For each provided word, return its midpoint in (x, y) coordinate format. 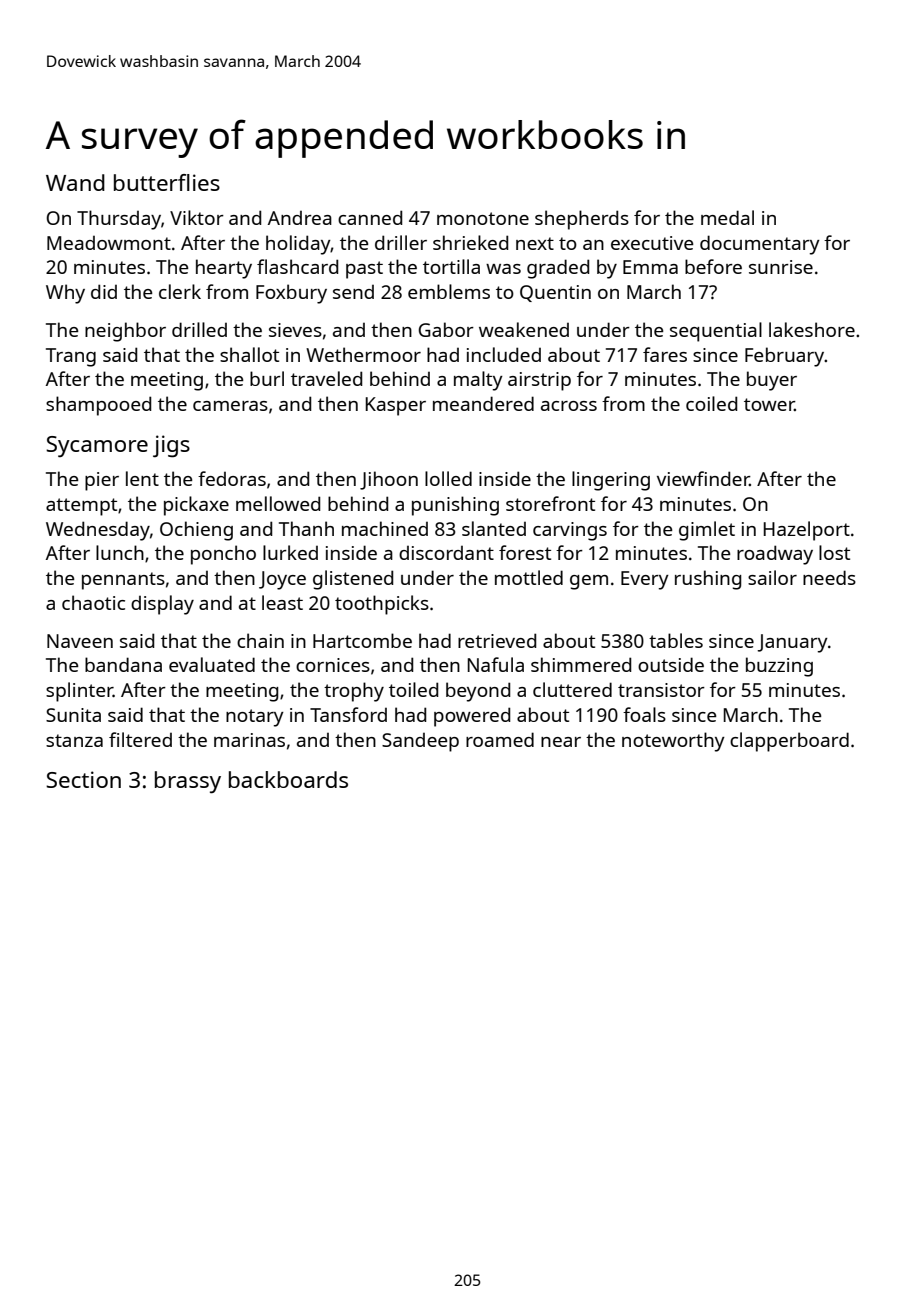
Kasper (396, 406)
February (785, 357)
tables (676, 640)
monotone (483, 218)
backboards (288, 779)
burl (267, 378)
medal (727, 217)
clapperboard (789, 742)
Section (83, 779)
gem (589, 582)
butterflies (167, 182)
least (282, 602)
